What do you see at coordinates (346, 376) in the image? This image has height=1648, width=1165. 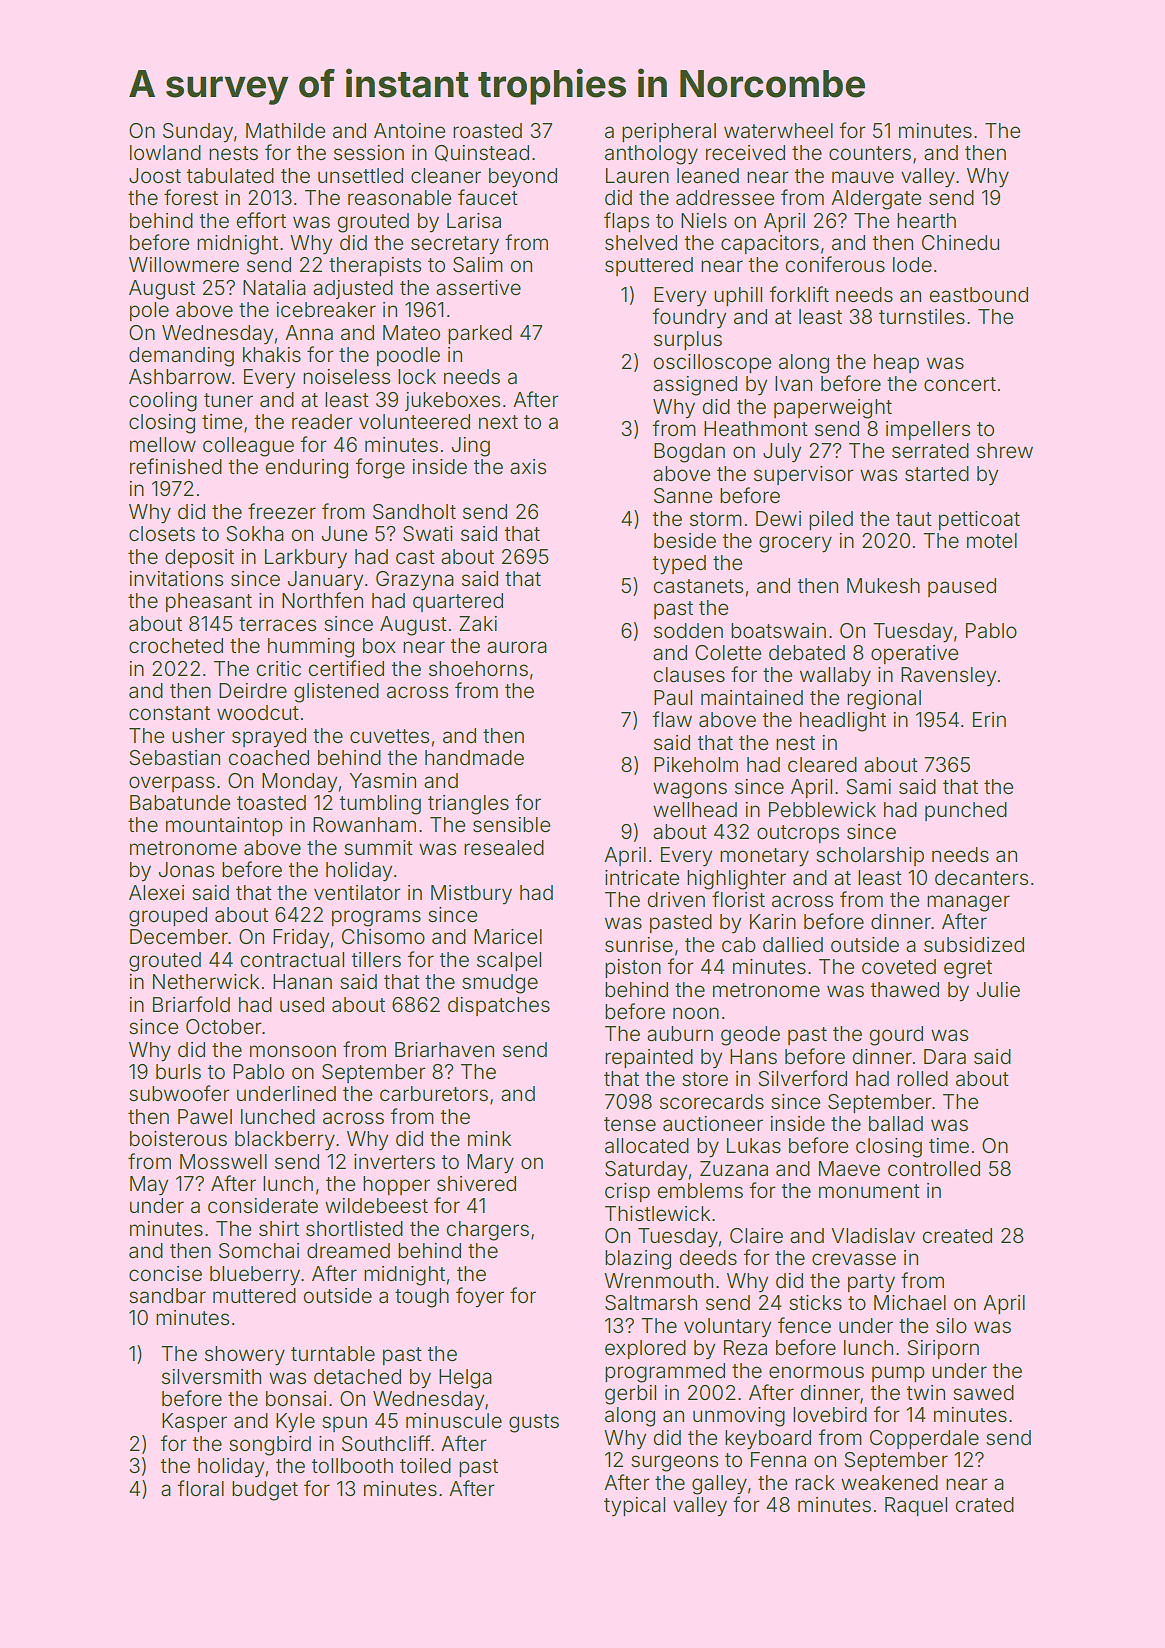 I see `noiseless` at bounding box center [346, 376].
